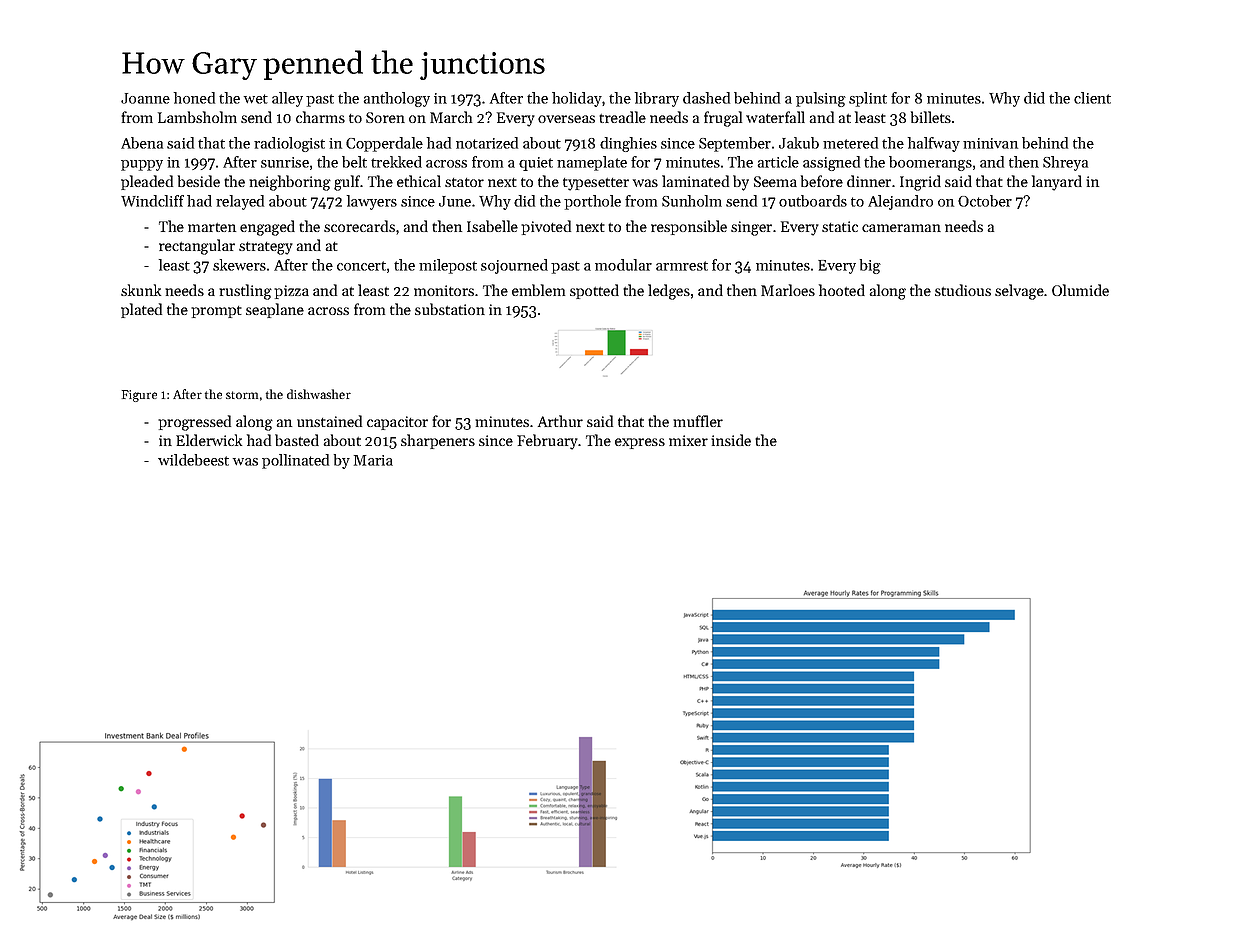 The width and height of the screenshot is (1233, 952). Describe the element at coordinates (242, 395) in the screenshot. I see `storm` at that location.
